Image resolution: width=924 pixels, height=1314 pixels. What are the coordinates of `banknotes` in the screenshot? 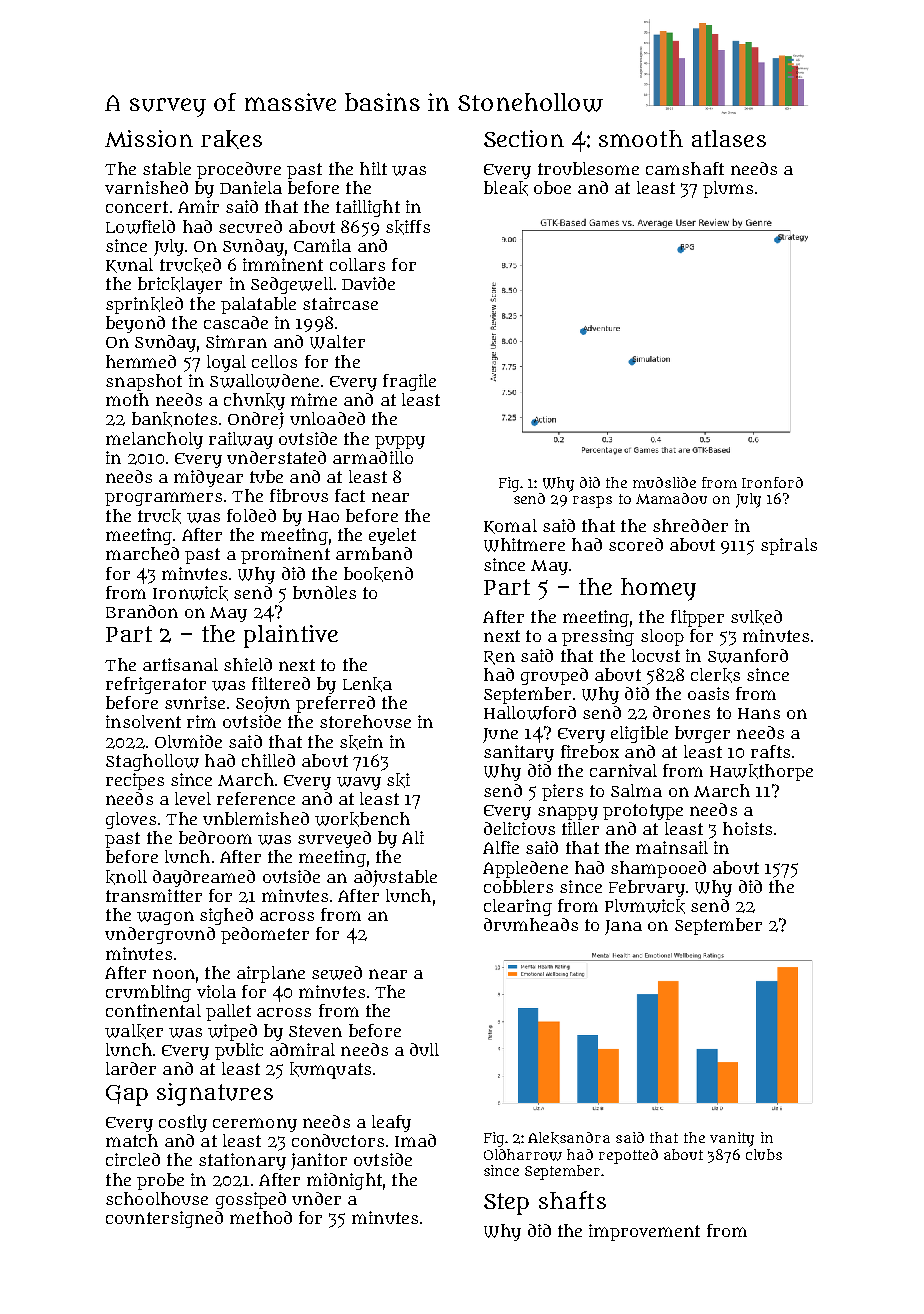 It's located at (174, 419).
